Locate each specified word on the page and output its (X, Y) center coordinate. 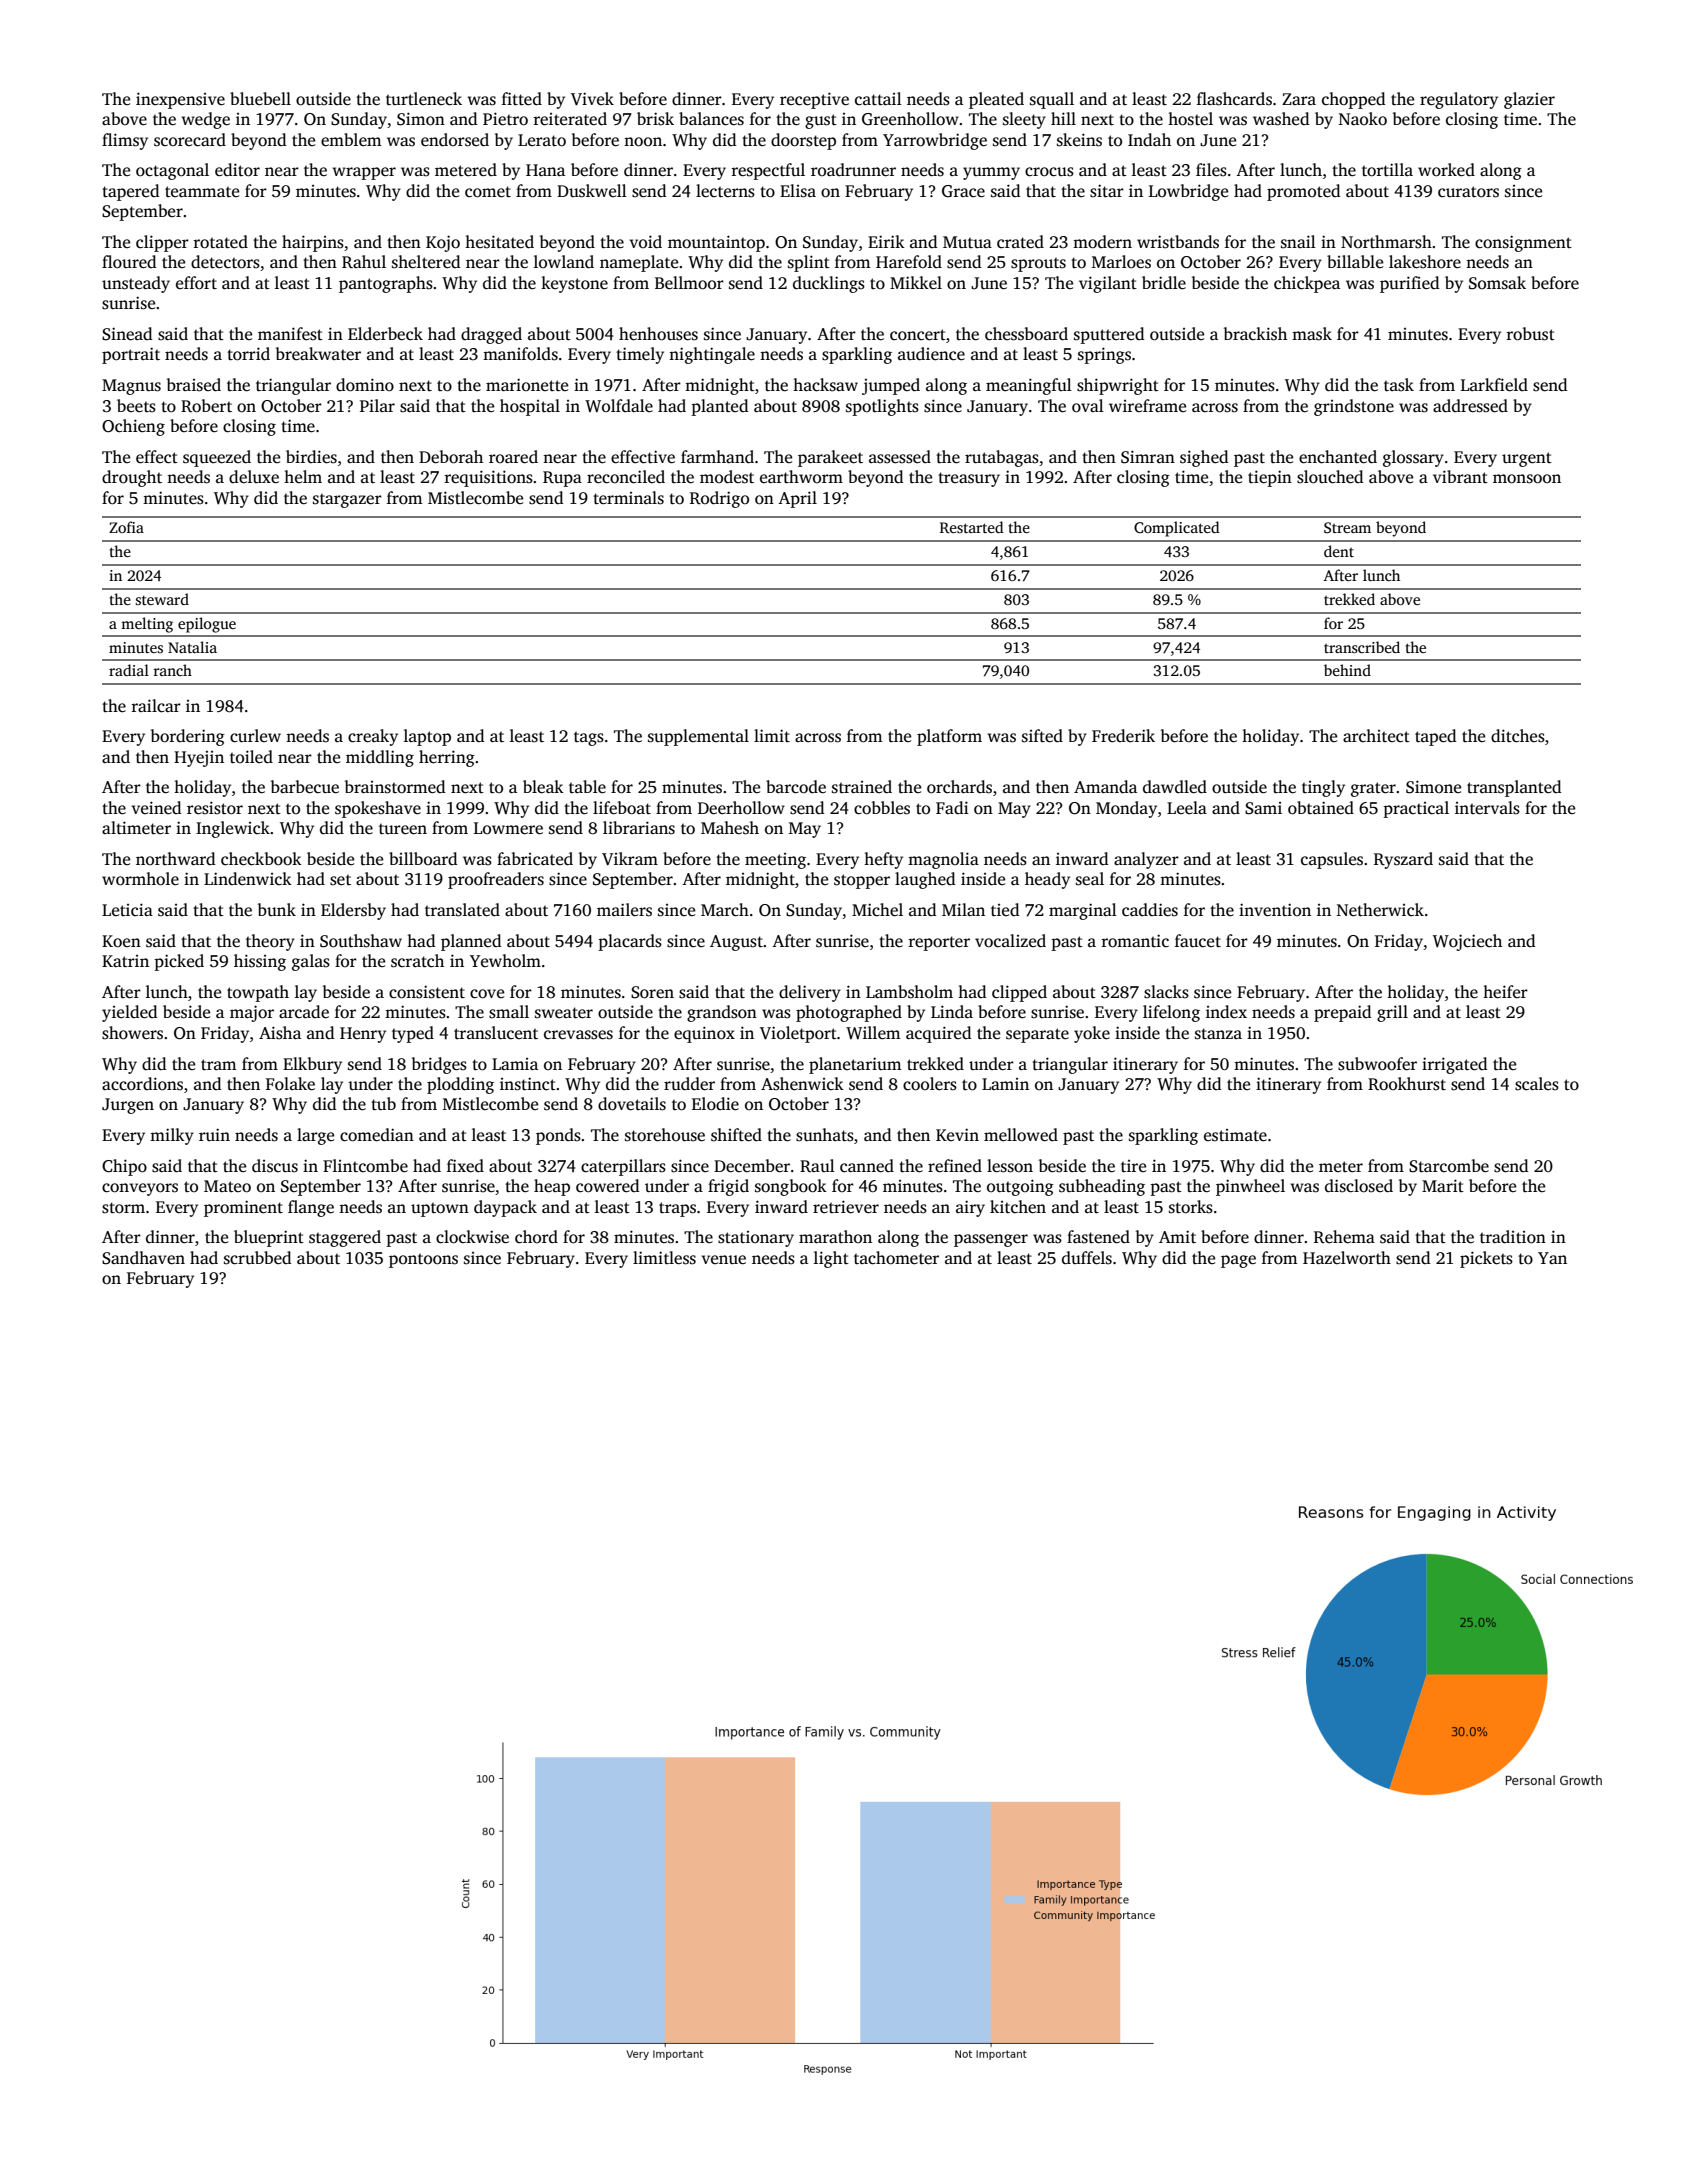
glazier (1529, 100)
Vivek (592, 99)
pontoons (423, 1260)
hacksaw (825, 385)
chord (536, 1237)
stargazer (347, 500)
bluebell (260, 99)
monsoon (1527, 479)
